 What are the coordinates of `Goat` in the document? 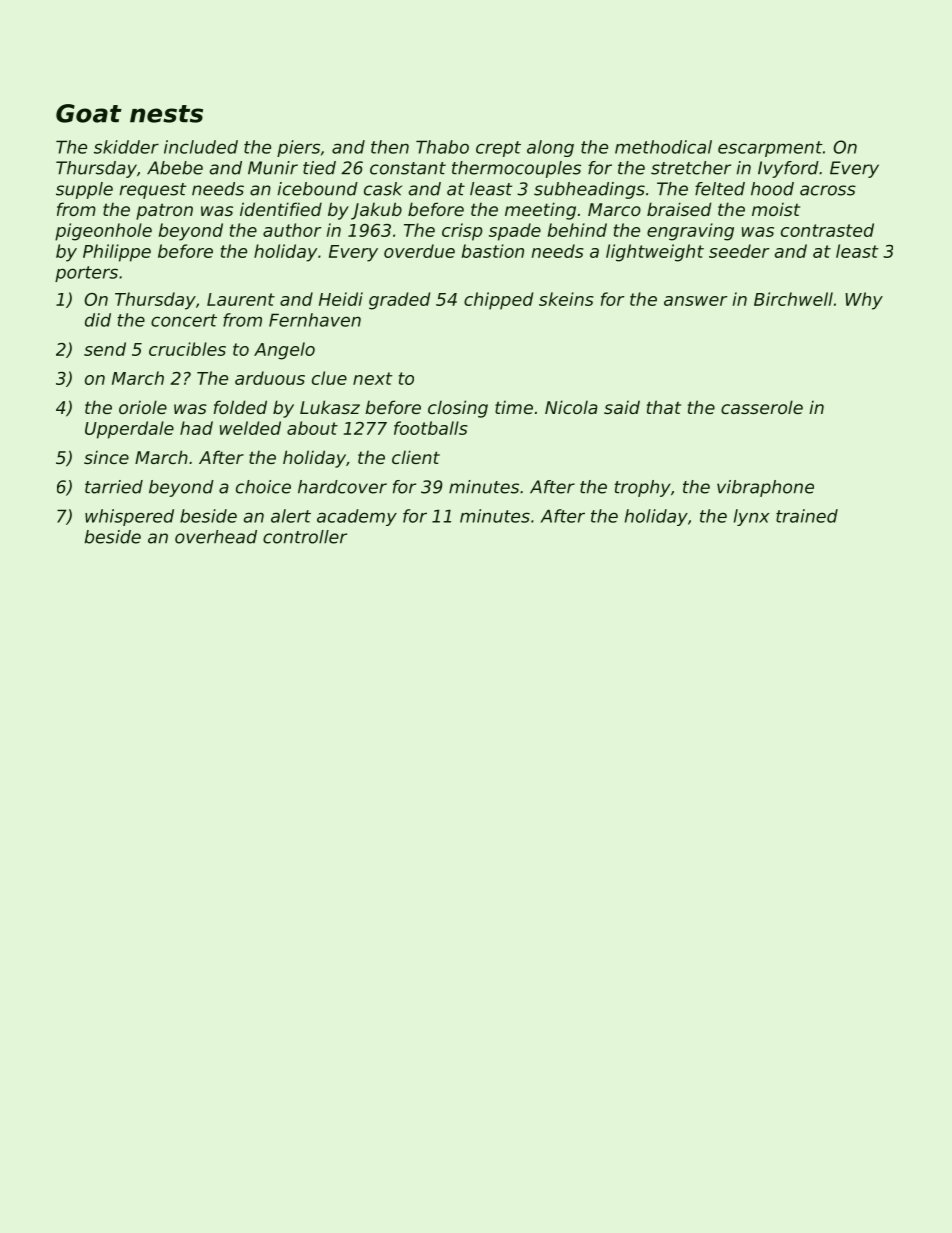 It's located at (89, 113).
